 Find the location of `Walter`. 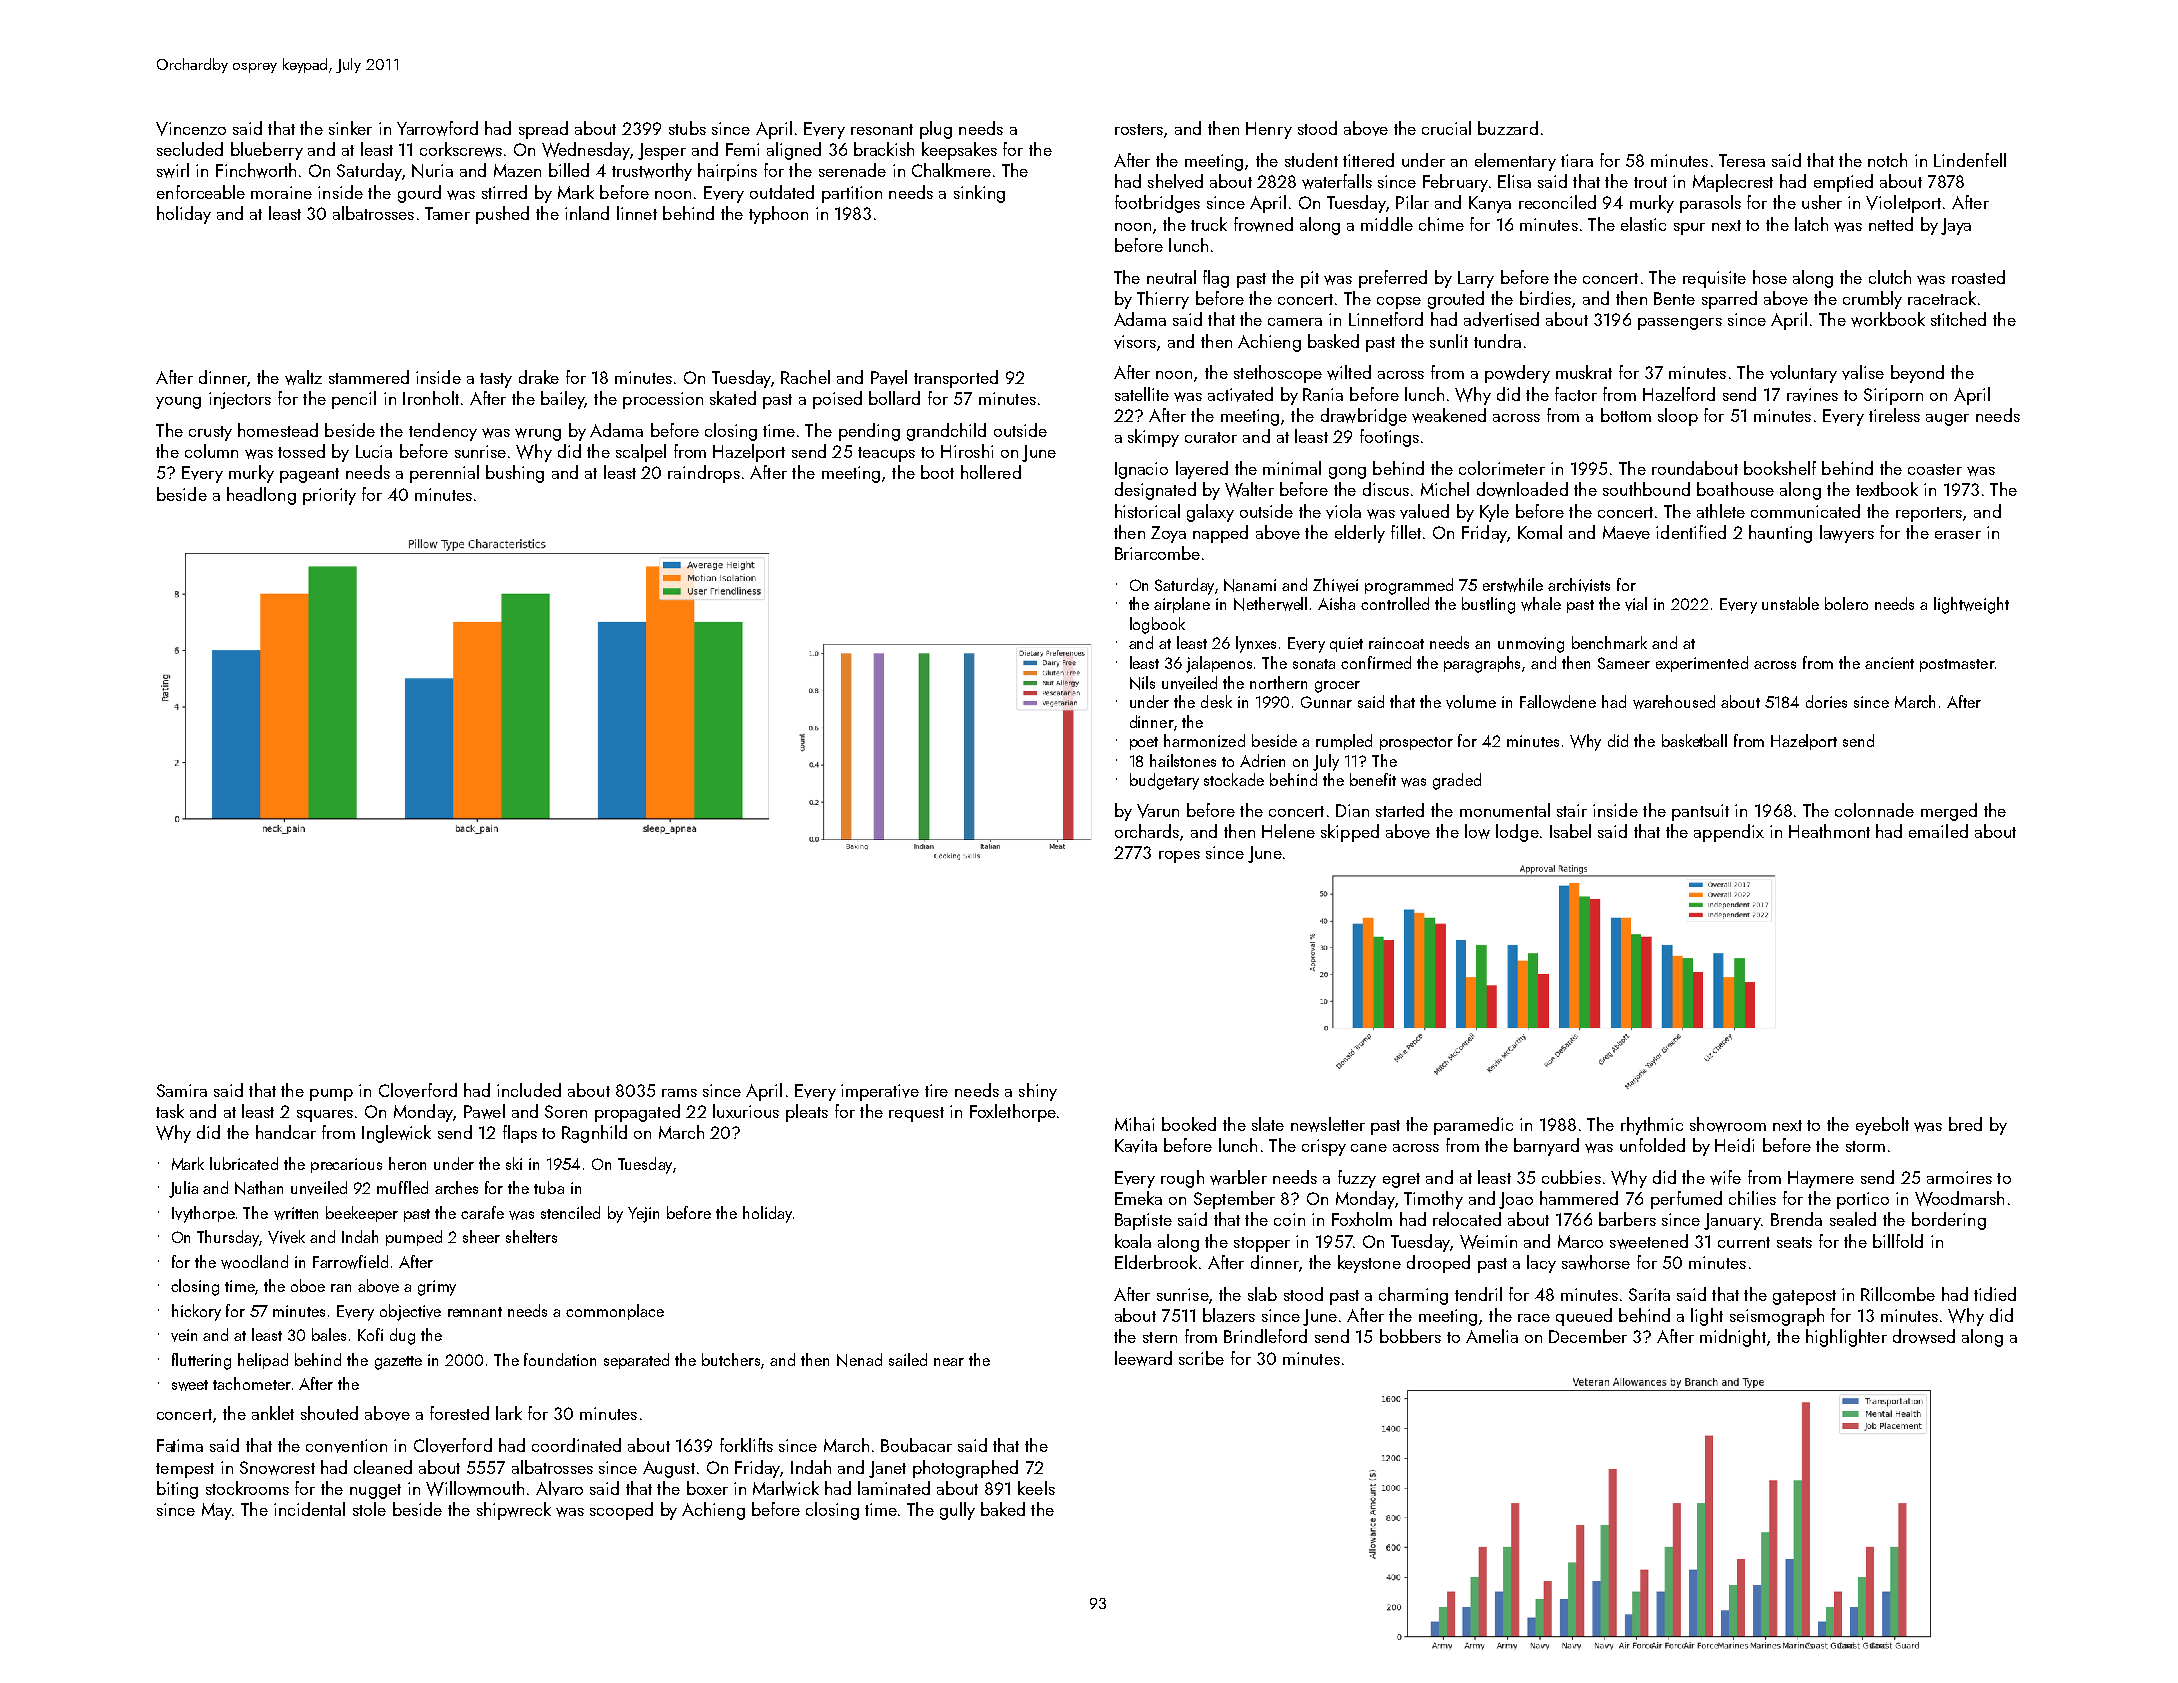

Walter is located at coordinates (1249, 489).
